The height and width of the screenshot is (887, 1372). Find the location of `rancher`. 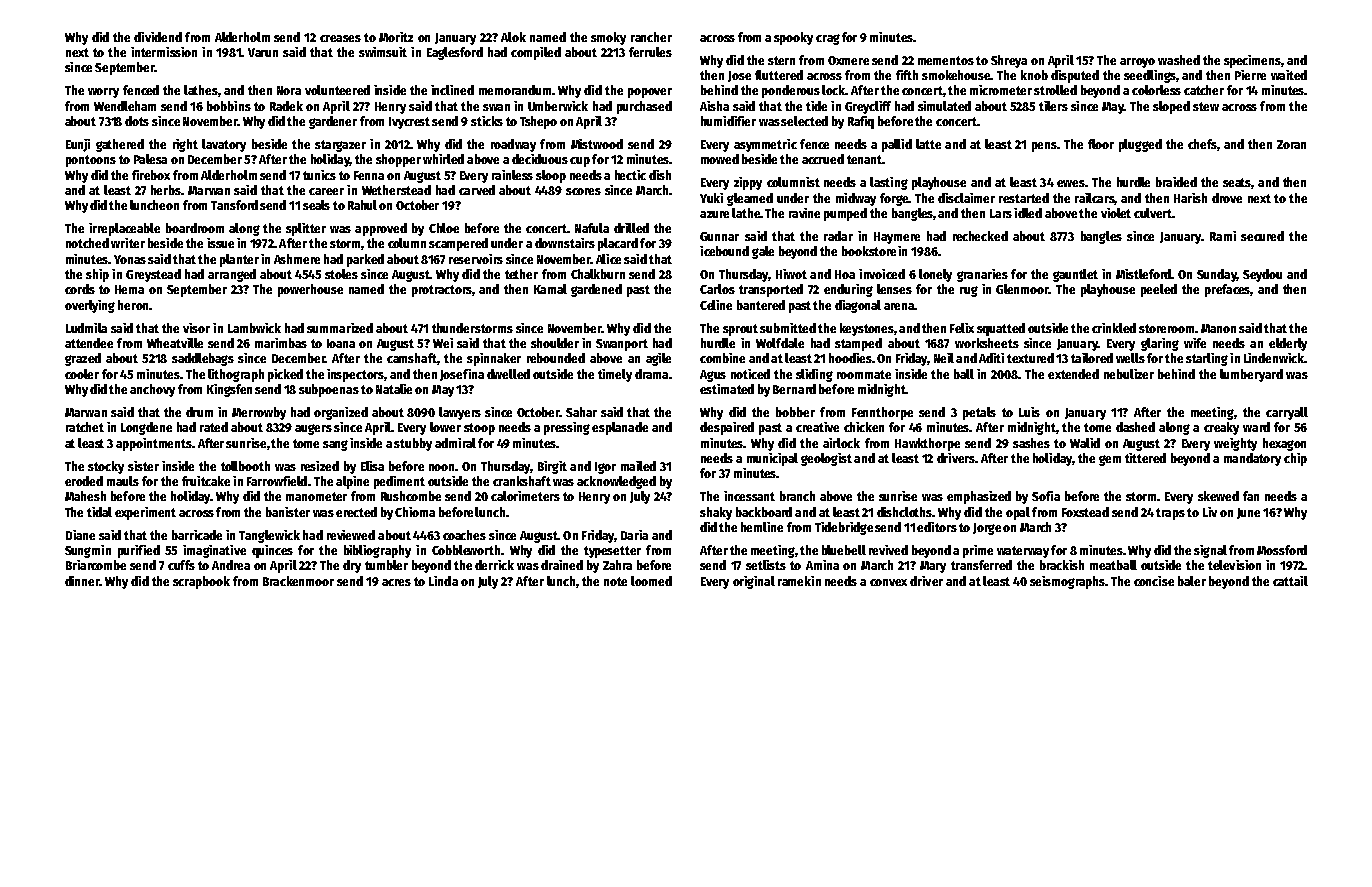

rancher is located at coordinates (651, 37).
